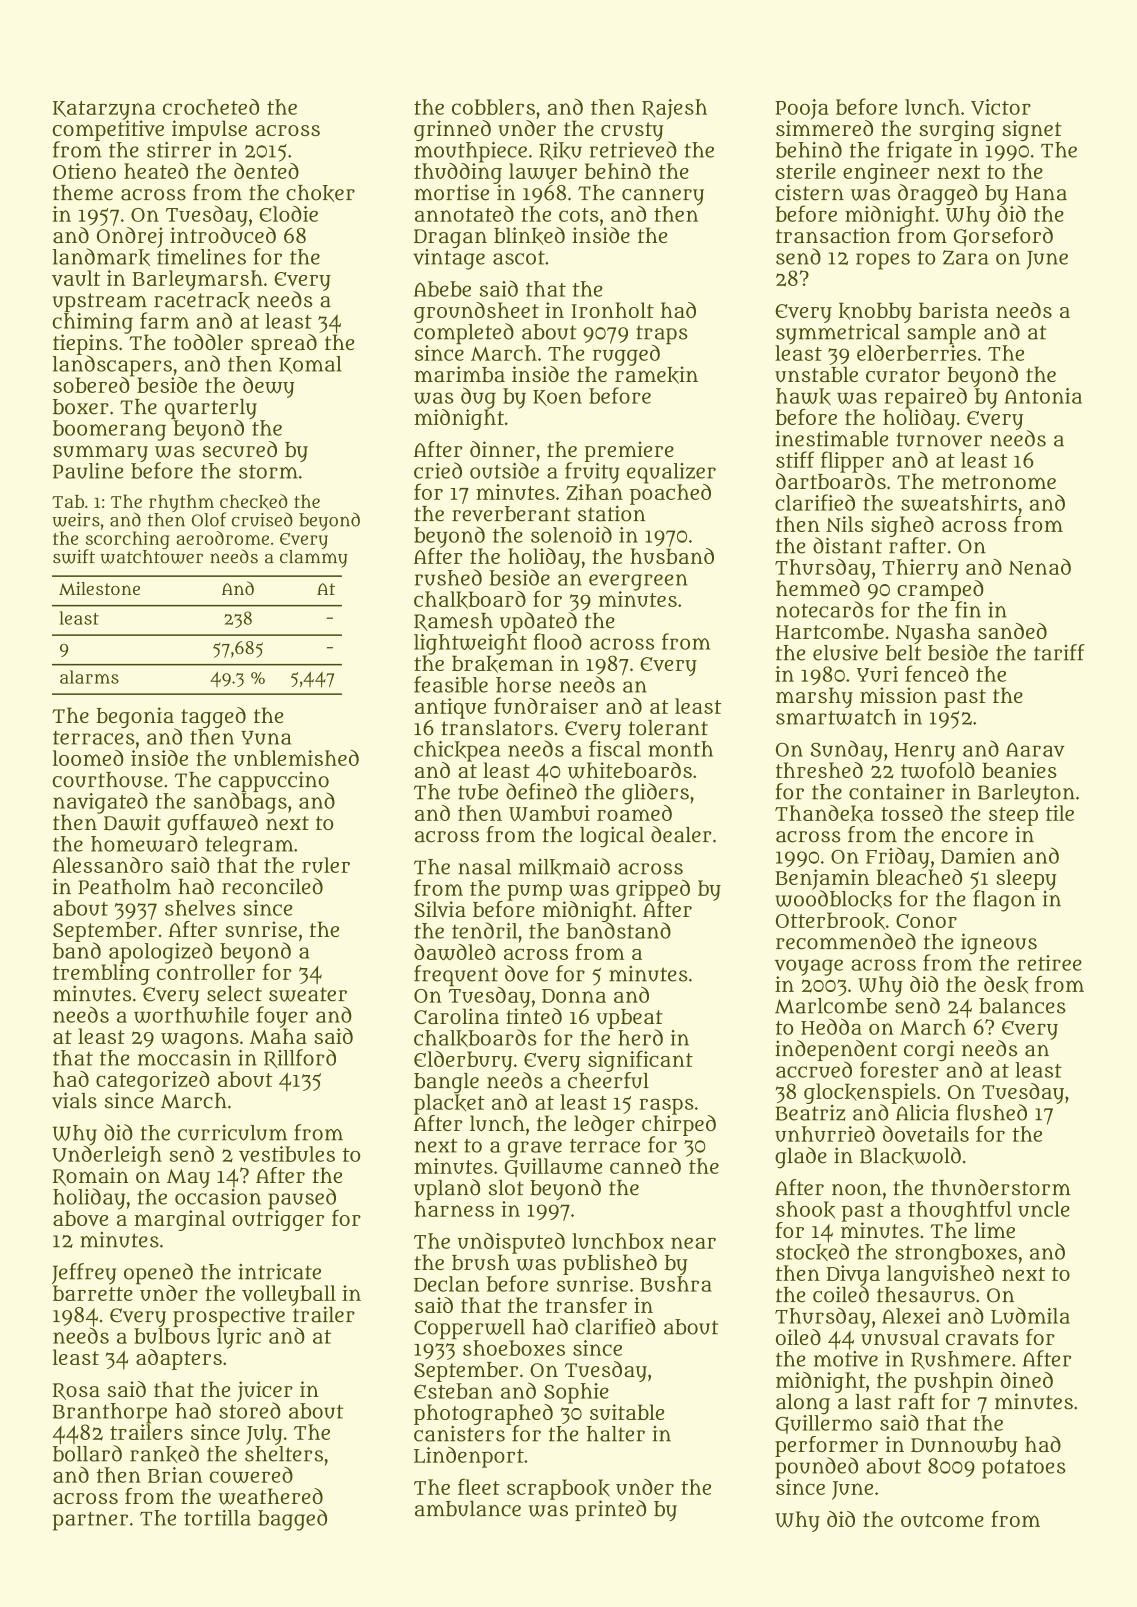  What do you see at coordinates (610, 1510) in the document?
I see `printed` at bounding box center [610, 1510].
